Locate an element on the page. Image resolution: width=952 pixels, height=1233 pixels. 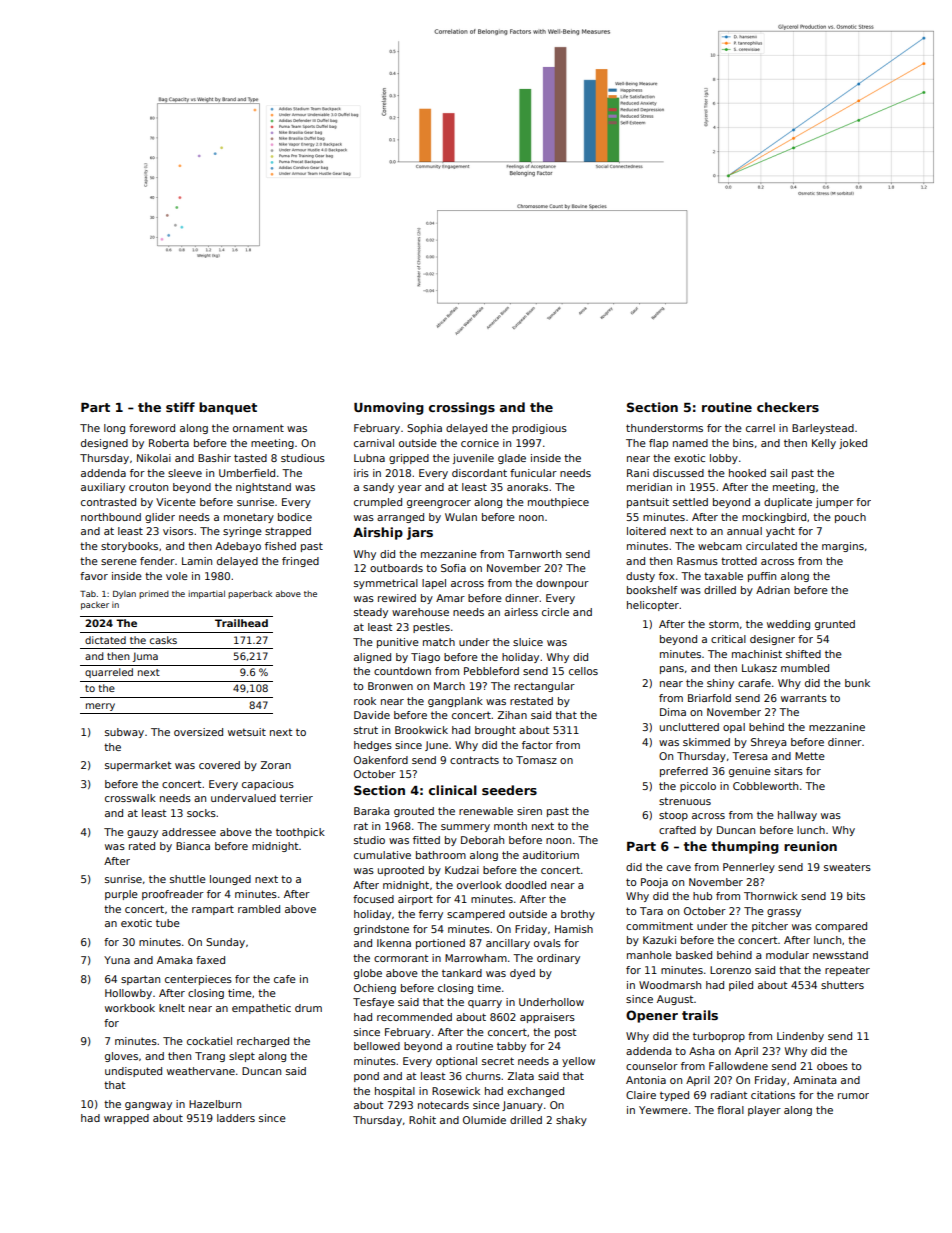
overlook is located at coordinates (479, 885).
